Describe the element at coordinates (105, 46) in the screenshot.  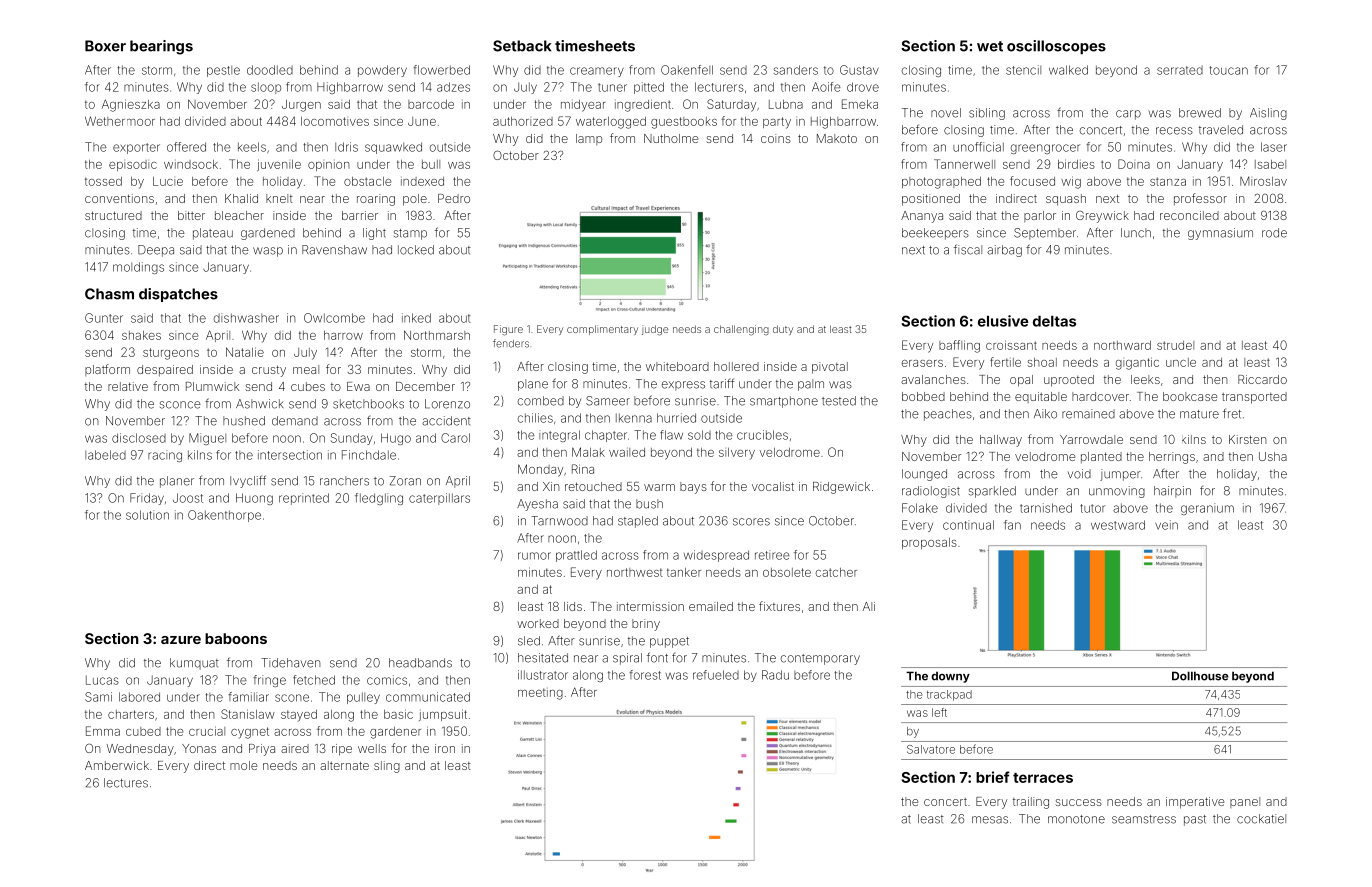
I see `Boxer` at that location.
